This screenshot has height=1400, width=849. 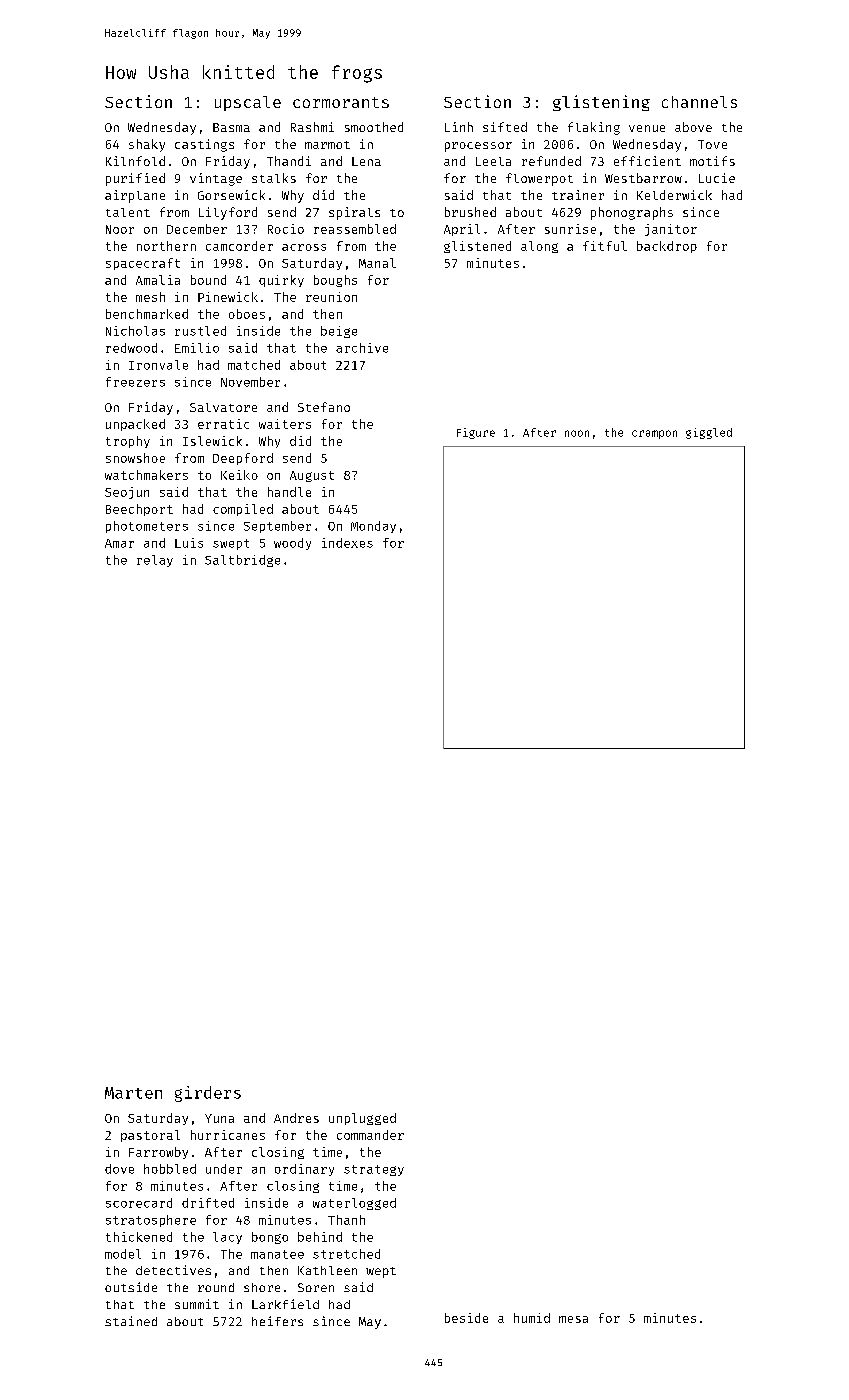 I want to click on camcorder, so click(x=239, y=246).
